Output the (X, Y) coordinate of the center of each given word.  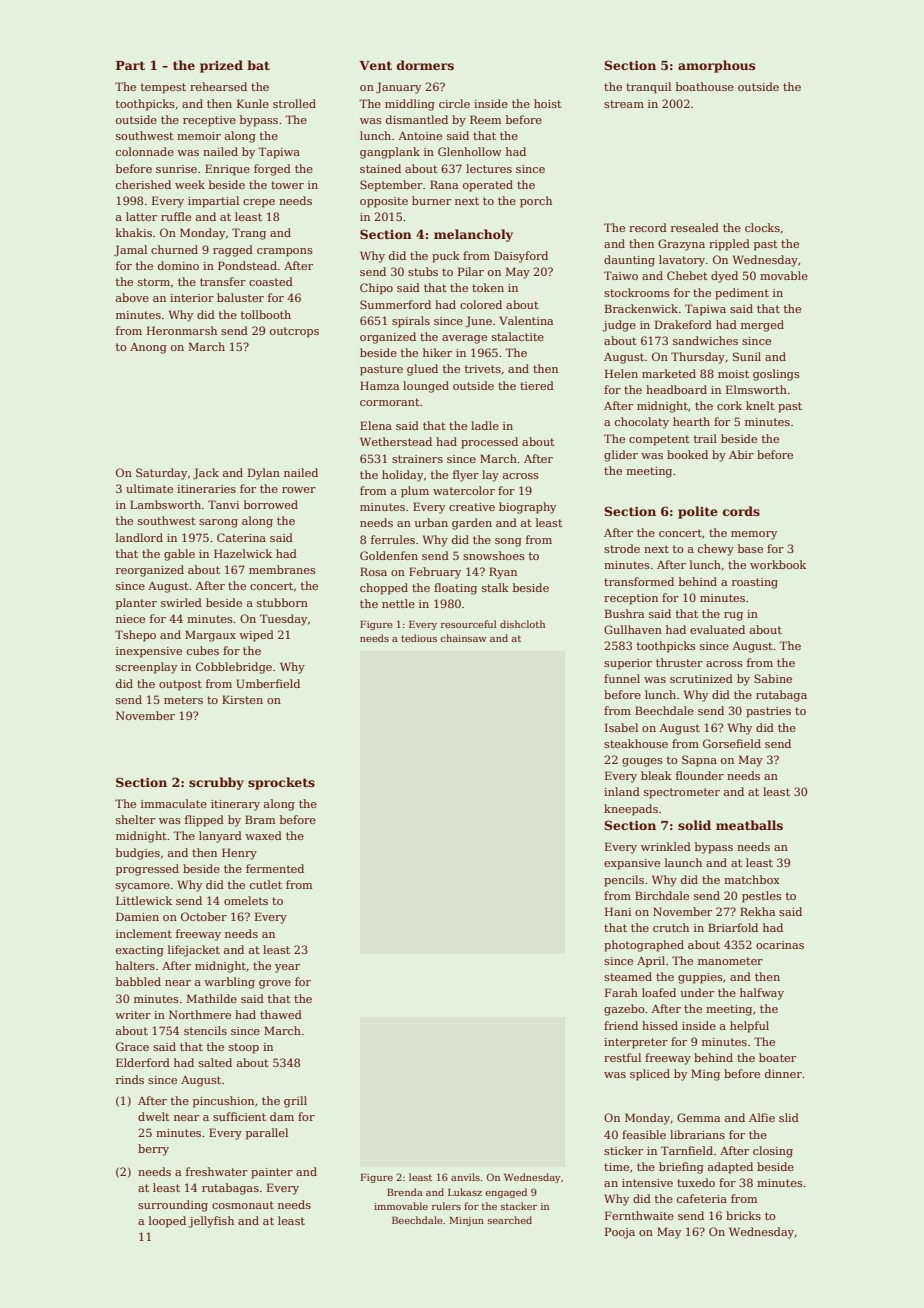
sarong (218, 523)
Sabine (773, 678)
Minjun (467, 1221)
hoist (548, 103)
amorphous (716, 66)
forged (272, 170)
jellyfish (211, 1222)
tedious (419, 638)
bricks (743, 1215)
